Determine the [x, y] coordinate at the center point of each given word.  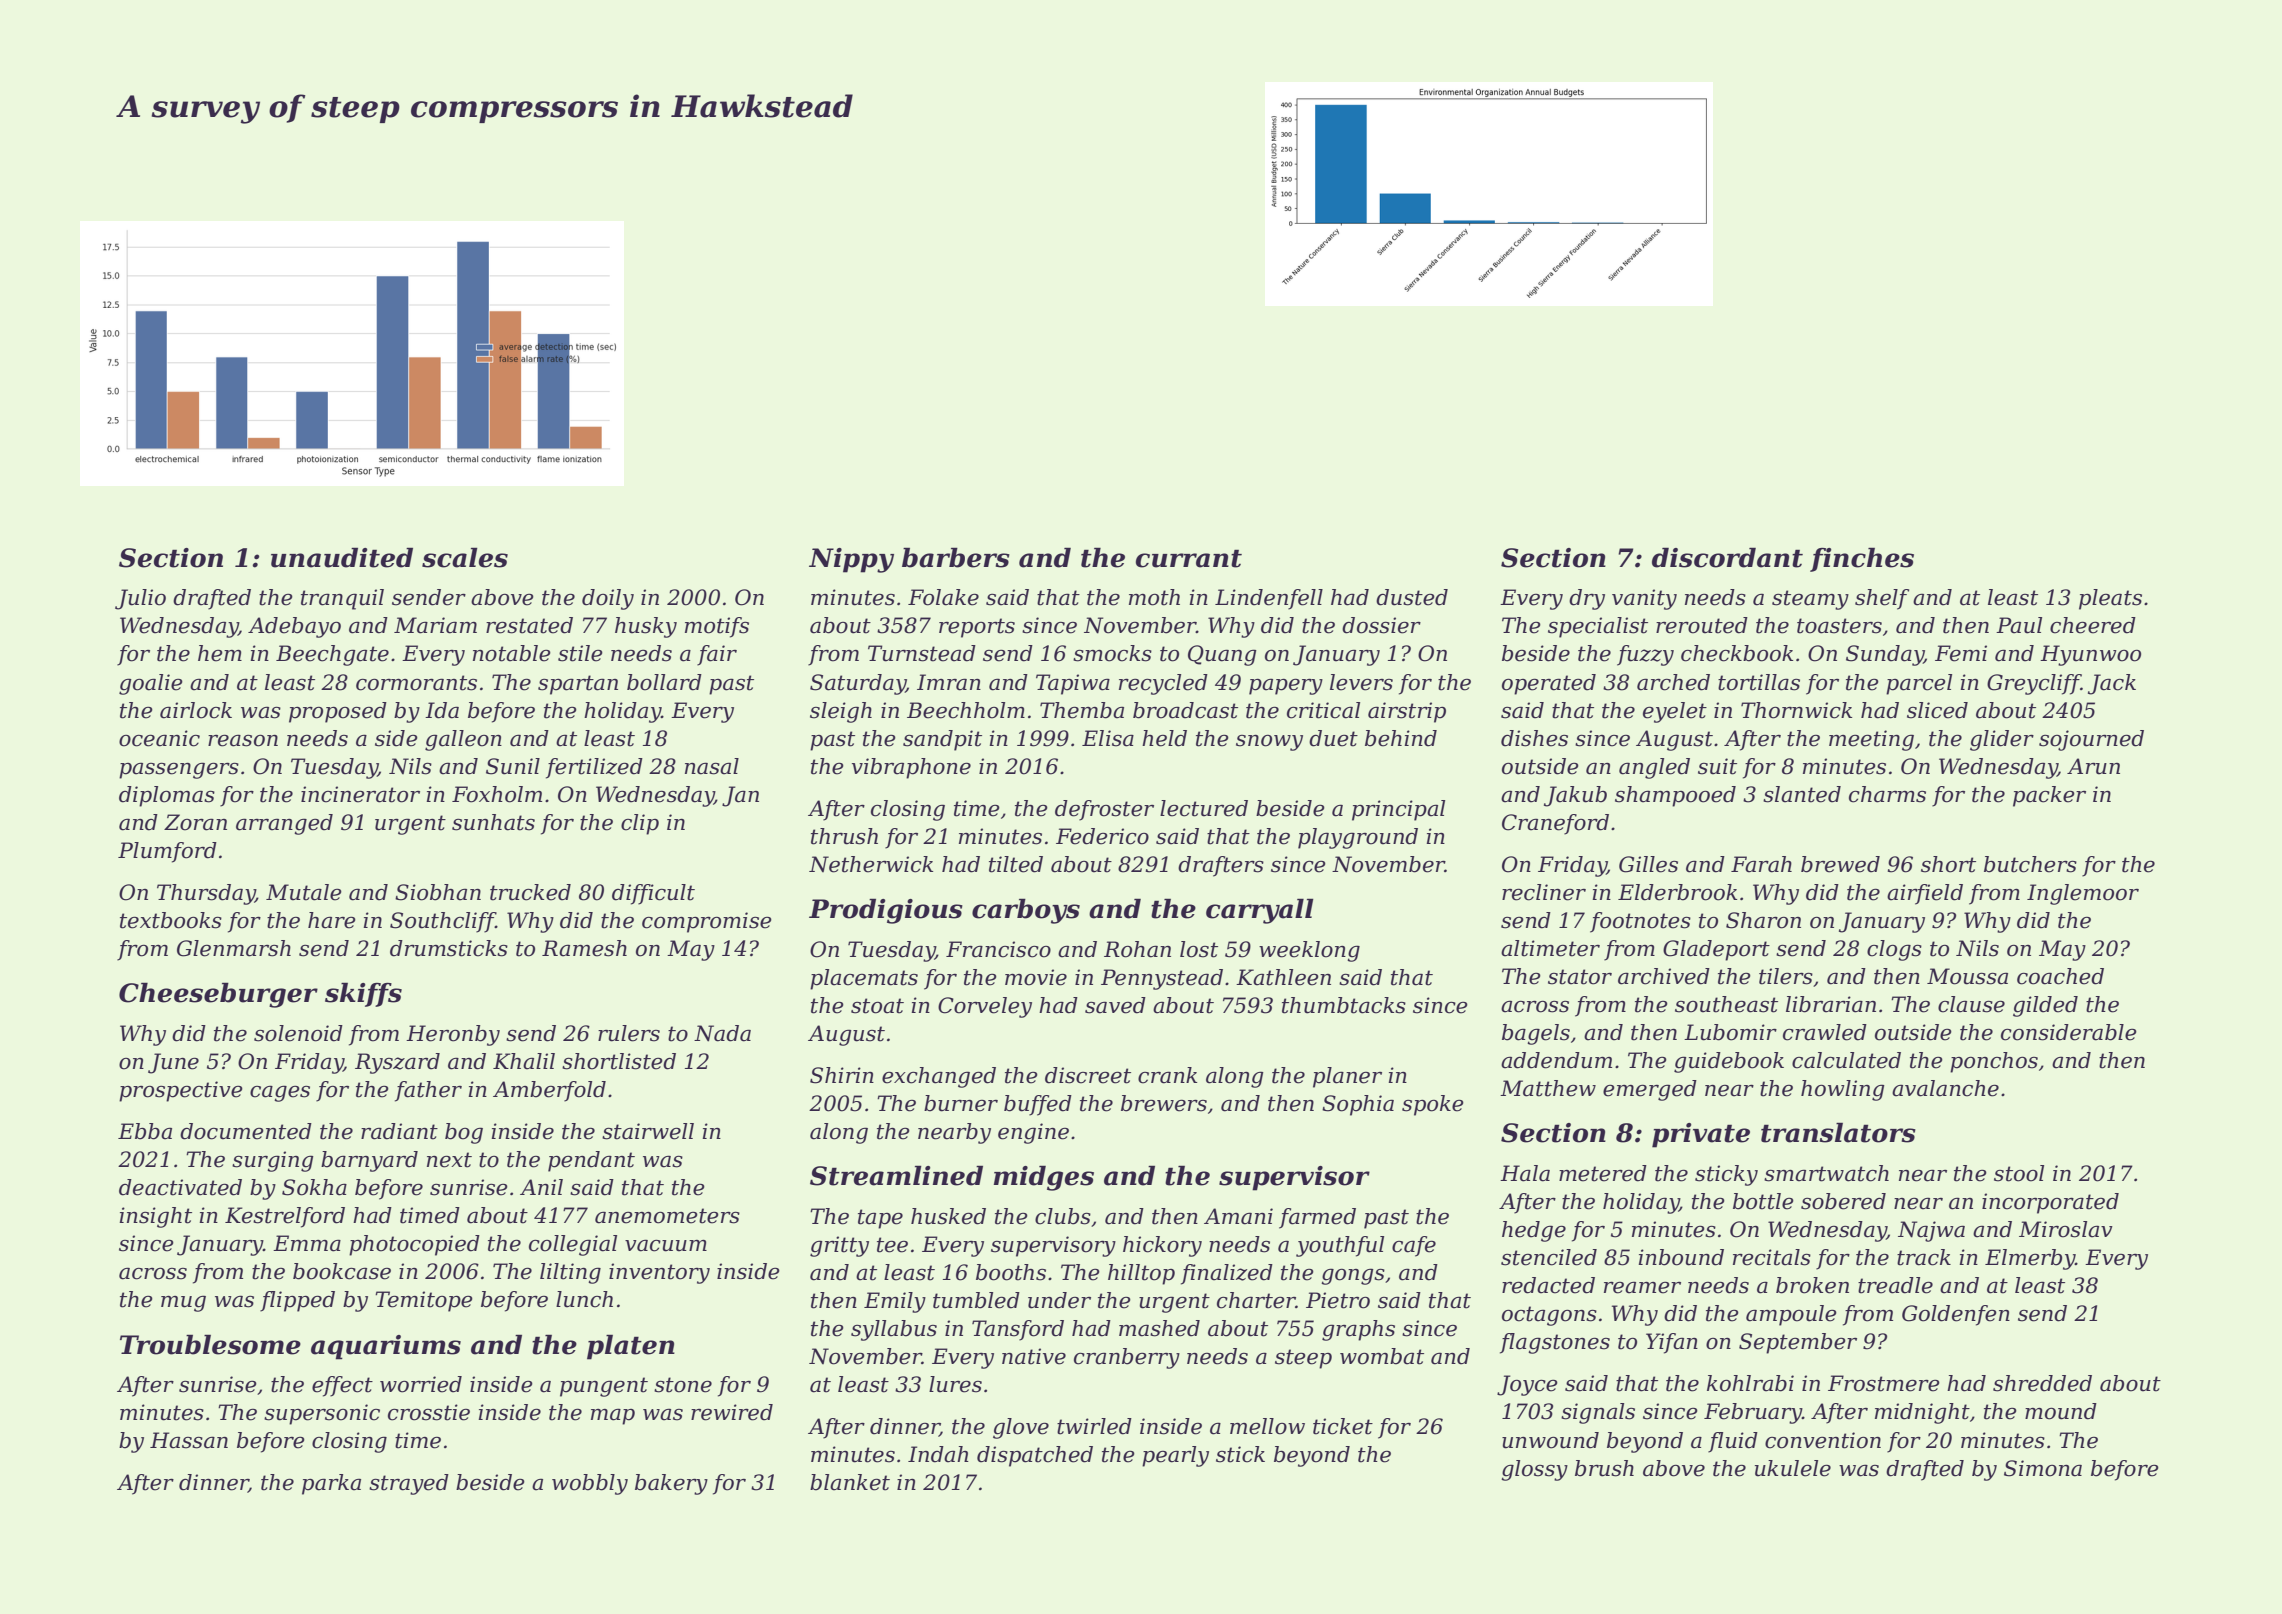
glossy [1534, 1470]
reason [243, 740]
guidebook [1729, 1062]
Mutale [304, 892]
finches [1862, 559]
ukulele [1793, 1468]
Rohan [1137, 949]
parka [331, 1484]
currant [1189, 558]
